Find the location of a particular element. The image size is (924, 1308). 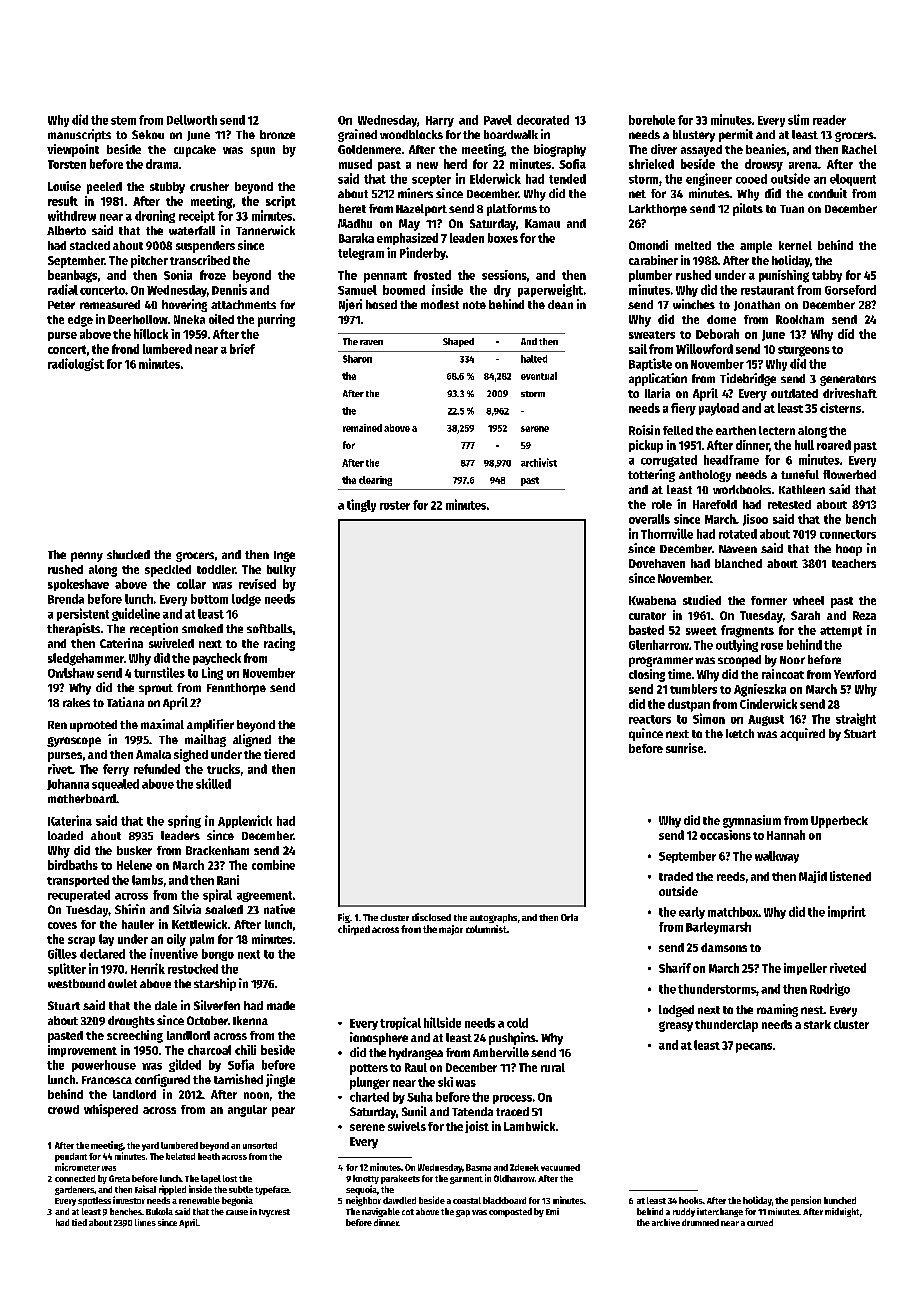

slim is located at coordinates (798, 119).
